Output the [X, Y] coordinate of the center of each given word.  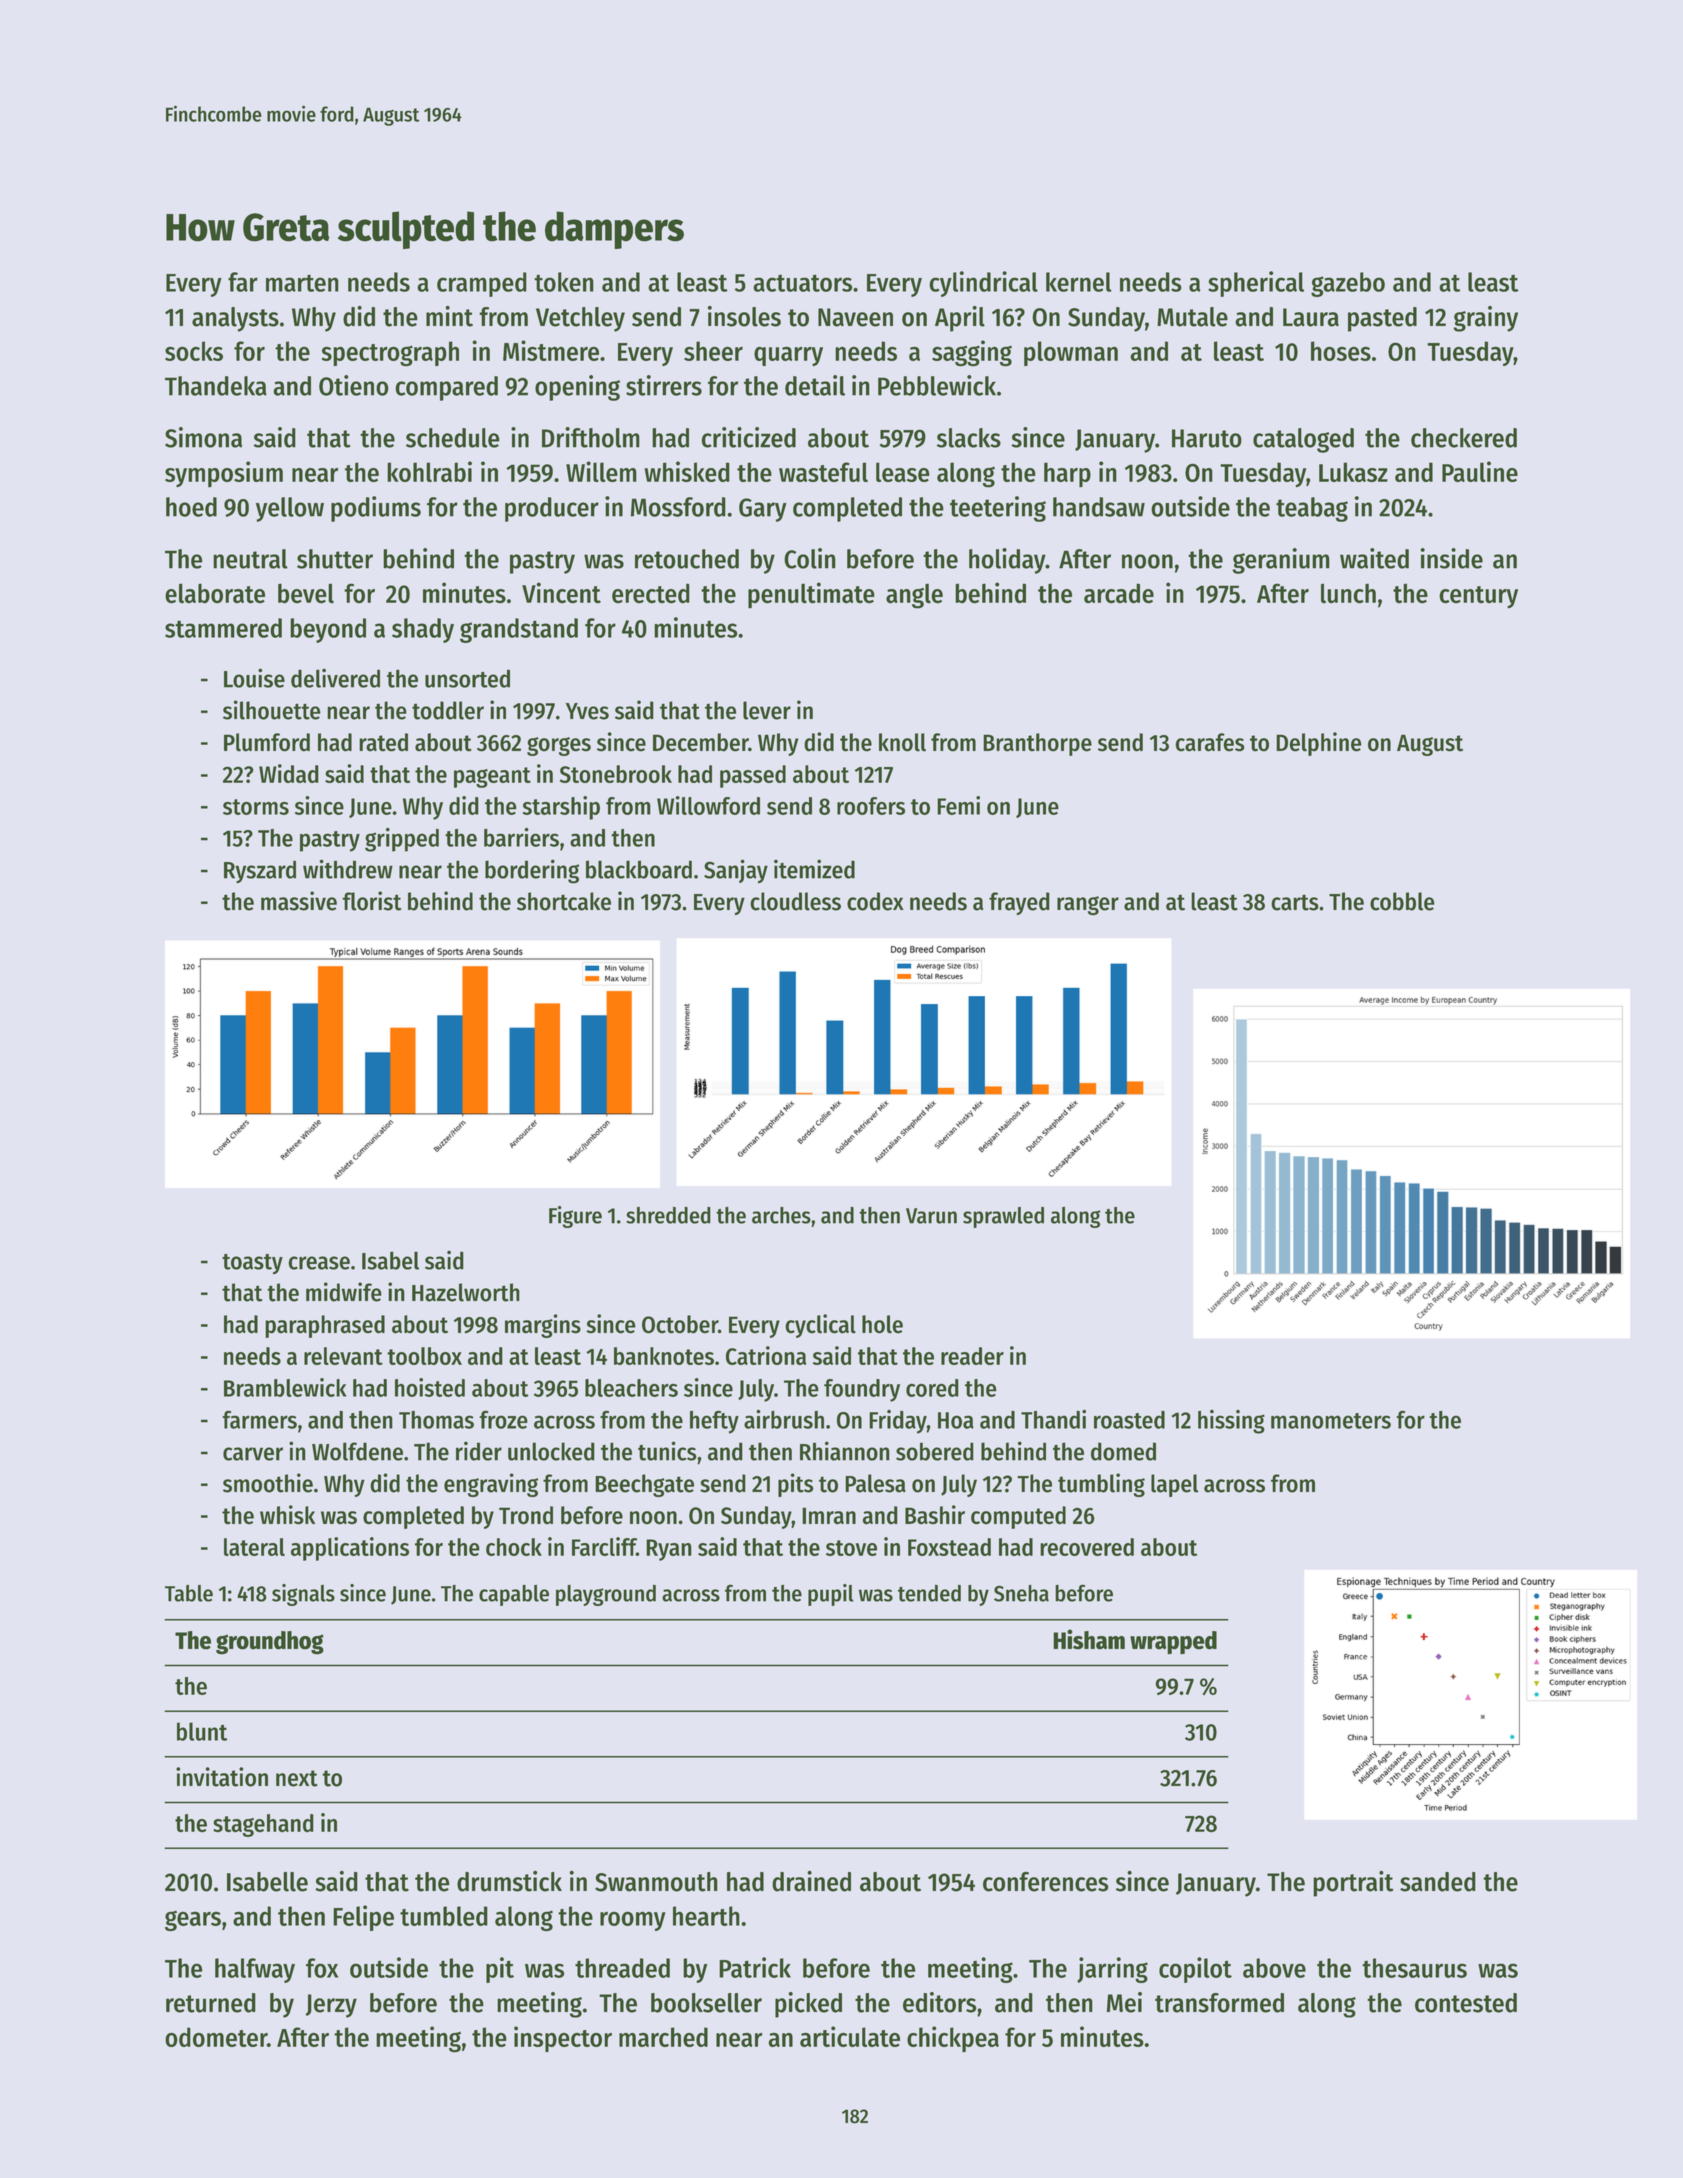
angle [914, 596]
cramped [482, 284]
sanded [1438, 1882]
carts [1295, 902]
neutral [250, 559]
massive [299, 901]
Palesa [875, 1483]
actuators [802, 283]
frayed [1019, 903]
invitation [222, 1777]
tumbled [444, 1916]
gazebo [1348, 284]
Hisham [1089, 1639]
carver [253, 1454]
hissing [1231, 1422]
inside [1452, 558]
